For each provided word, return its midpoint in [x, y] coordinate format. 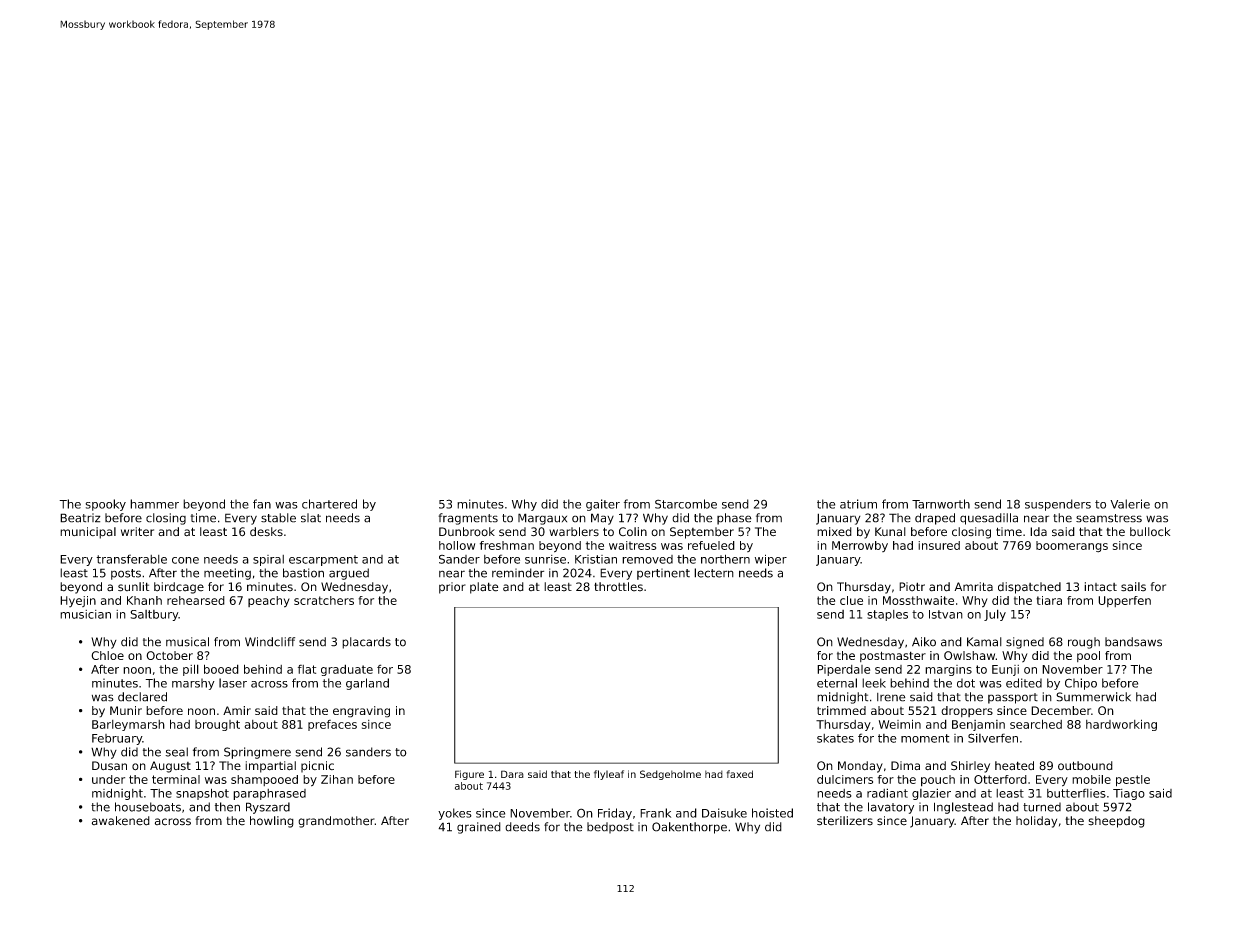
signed [1025, 643]
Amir [237, 710]
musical [187, 642]
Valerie [1130, 504]
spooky [105, 505]
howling [272, 822]
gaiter [603, 505]
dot [966, 683]
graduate [347, 670]
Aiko [924, 642]
